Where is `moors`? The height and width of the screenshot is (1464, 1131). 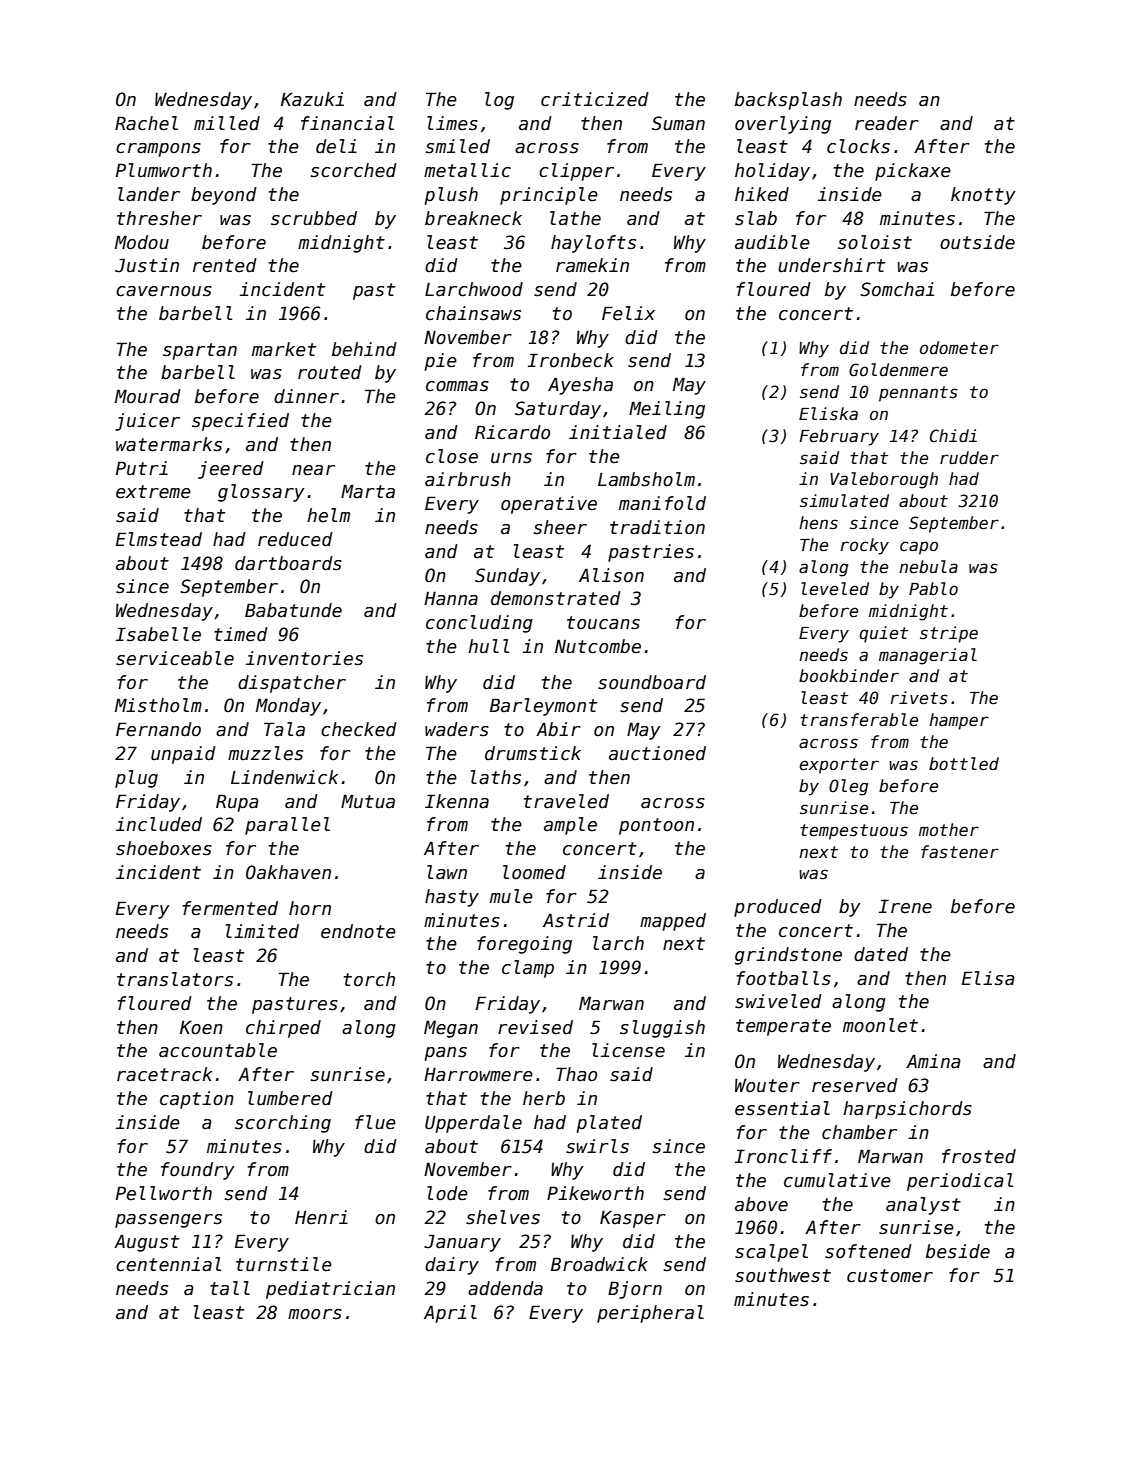 moors is located at coordinates (315, 1314).
